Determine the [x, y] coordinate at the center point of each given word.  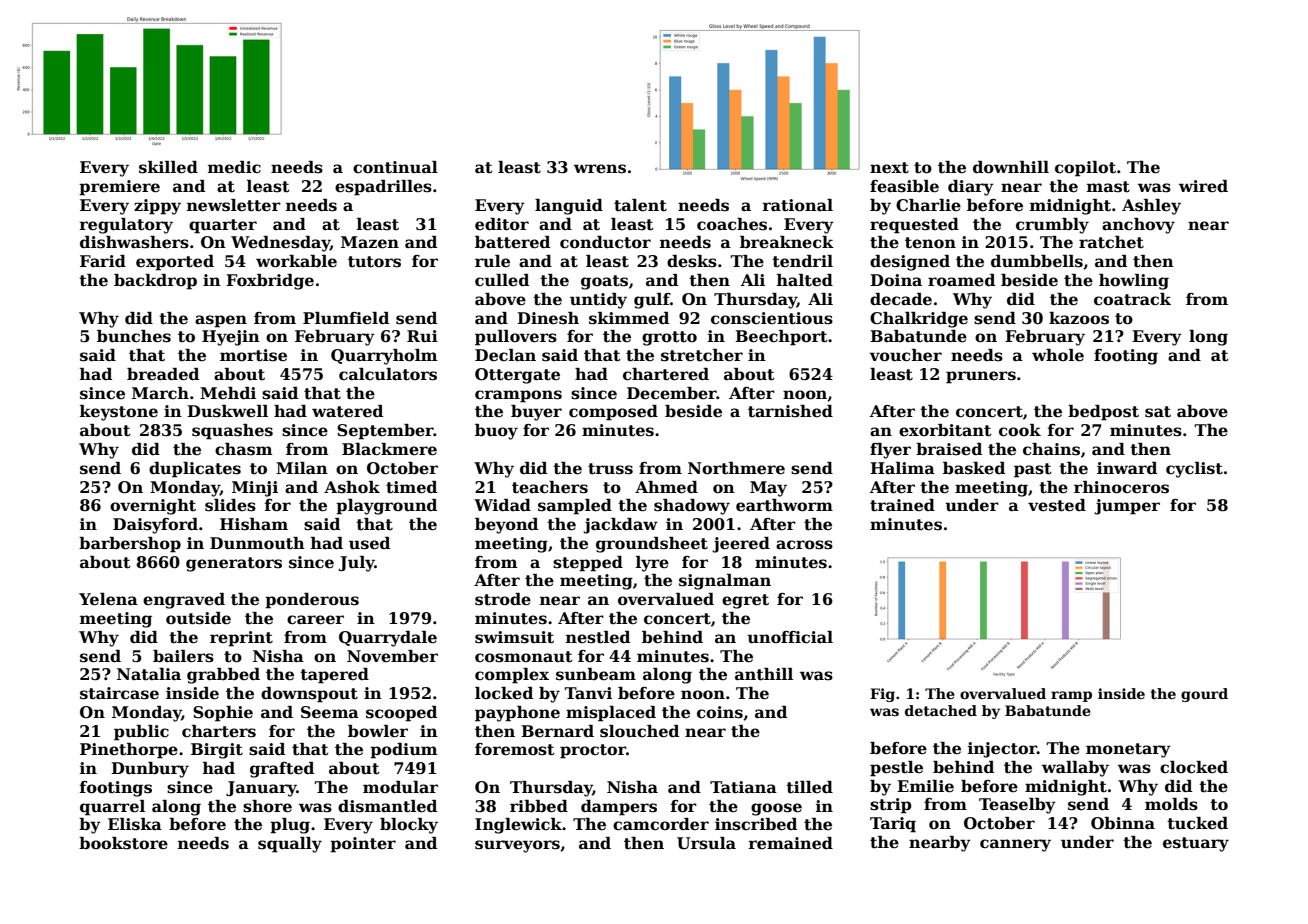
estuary [1196, 844]
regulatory [126, 226]
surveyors [517, 846]
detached [941, 710]
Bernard [557, 731]
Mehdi [228, 393]
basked [974, 468]
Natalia [149, 674]
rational [798, 205]
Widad [502, 505]
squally [290, 845]
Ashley [1151, 207]
